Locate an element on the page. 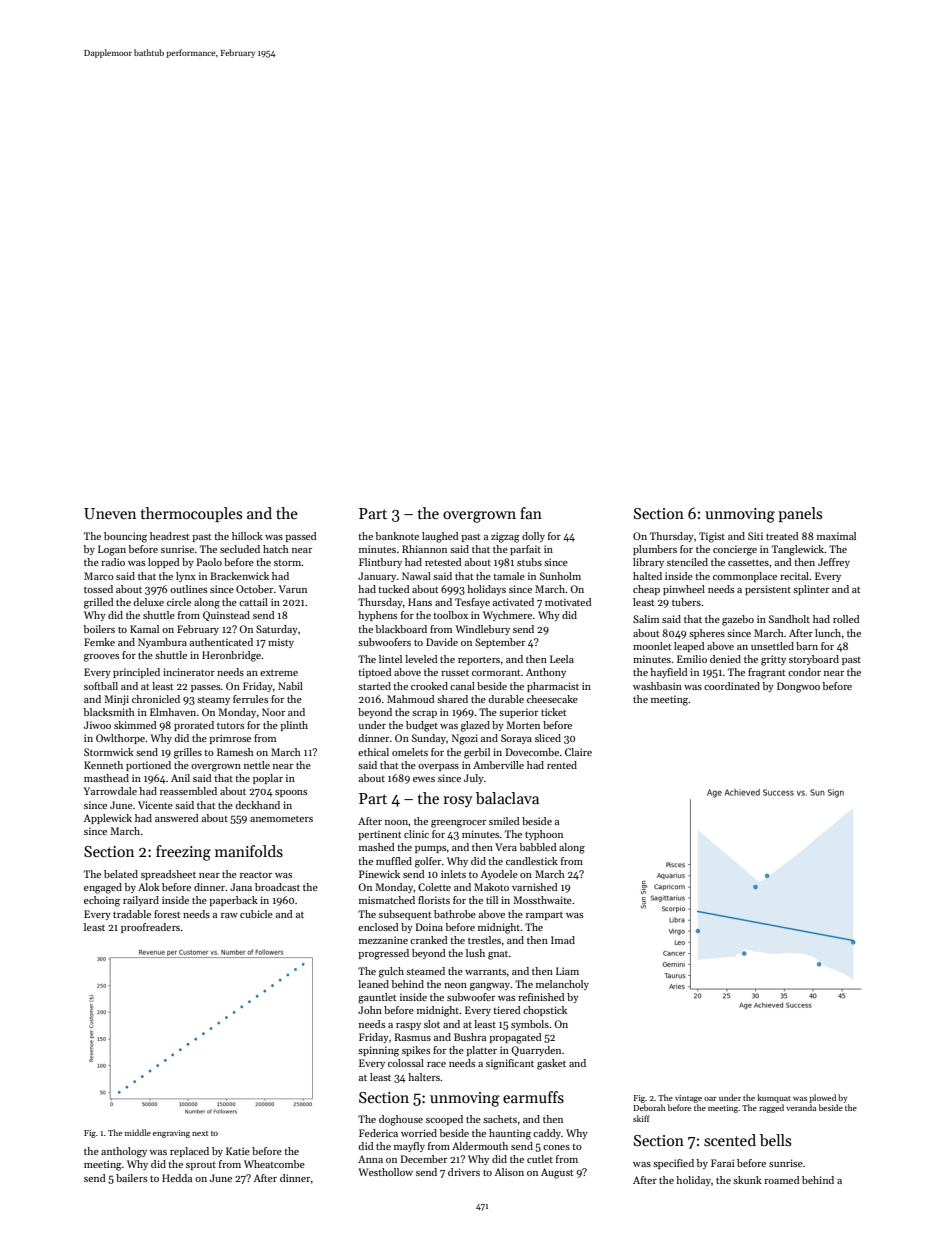 The width and height of the image is (952, 1233). engaged is located at coordinates (103, 888).
